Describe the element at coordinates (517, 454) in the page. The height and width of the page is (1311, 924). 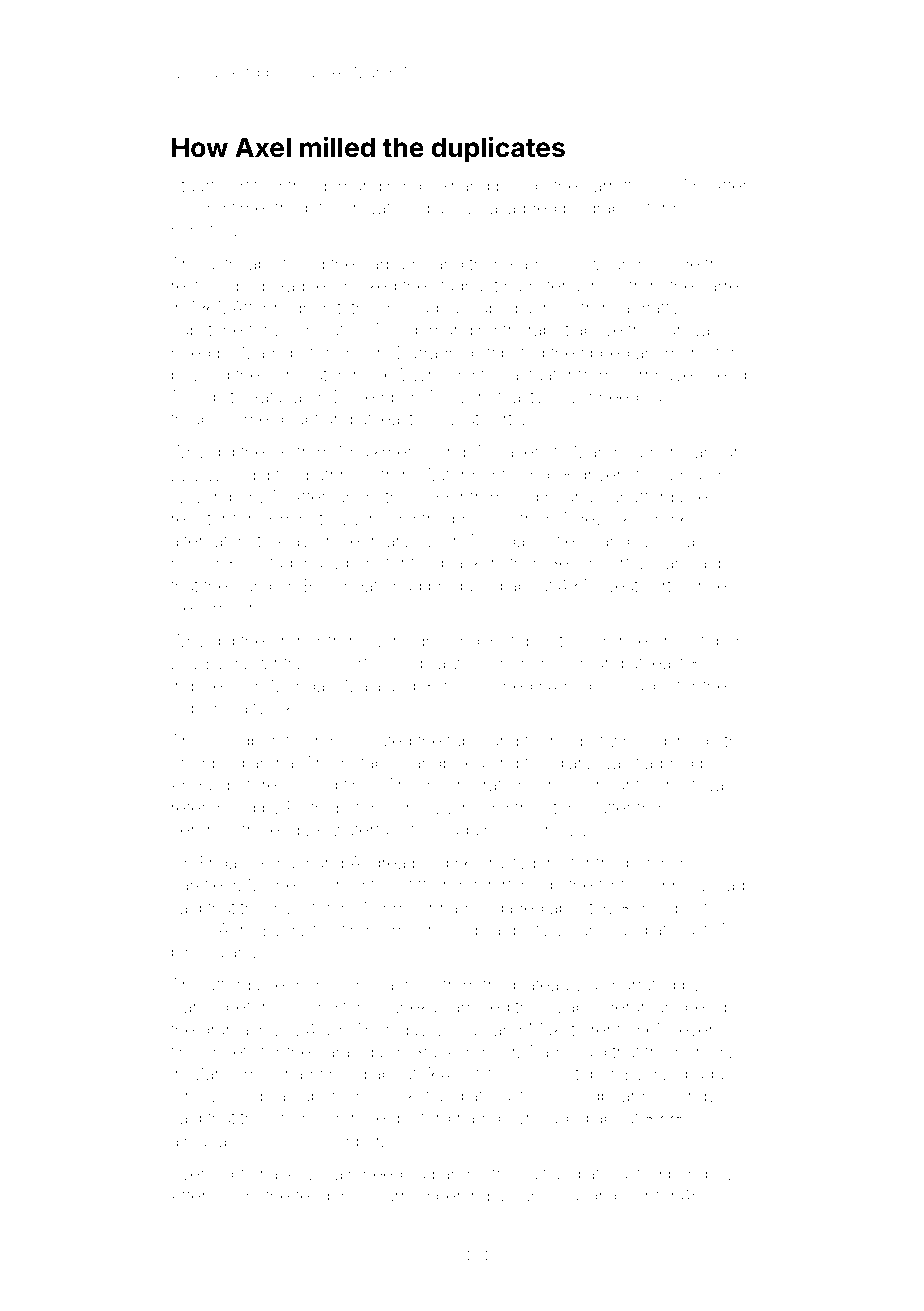
I see `spacers` at that location.
